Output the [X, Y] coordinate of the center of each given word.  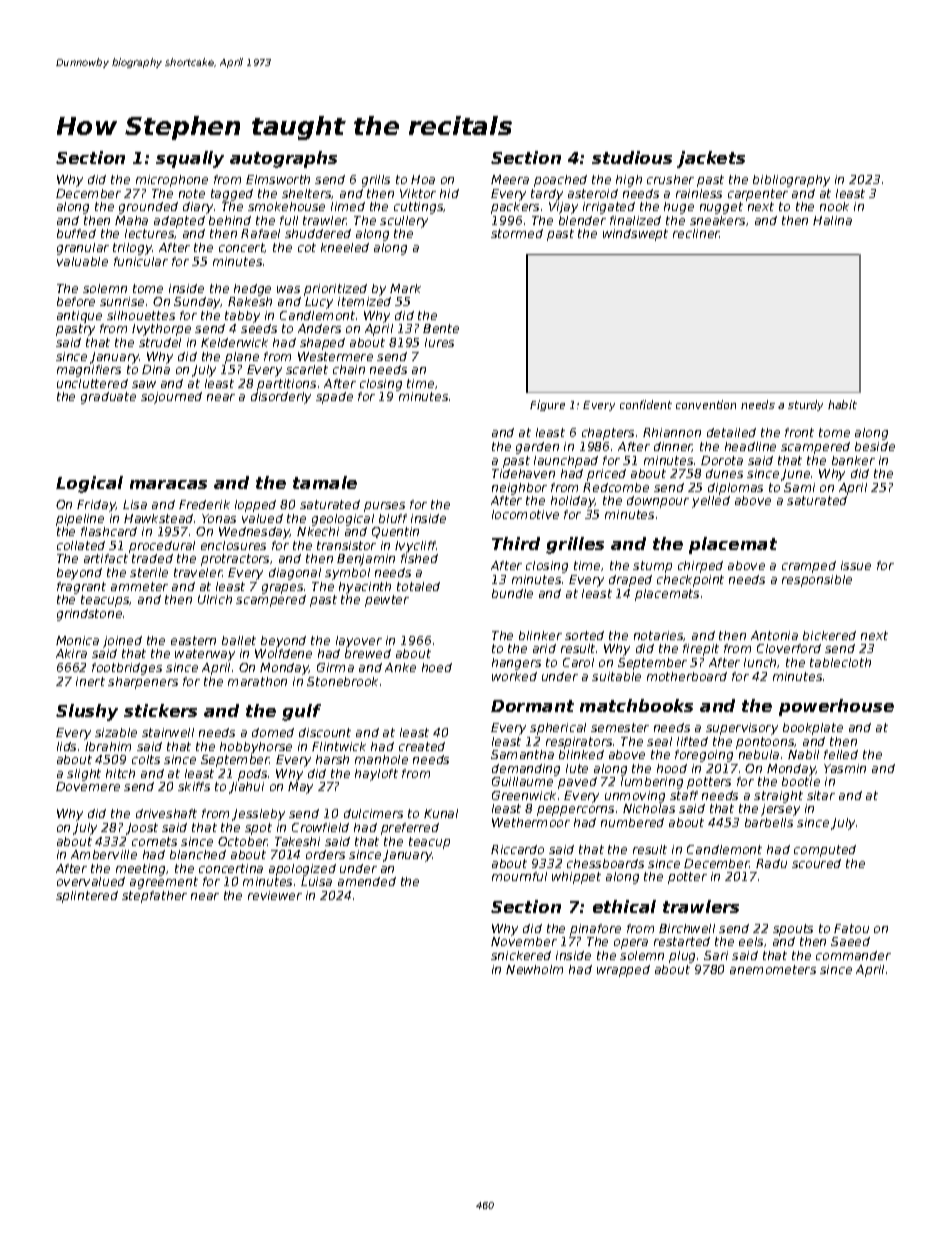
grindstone [89, 615]
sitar [821, 795]
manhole [381, 759]
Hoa [423, 179]
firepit [701, 650]
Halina [832, 220]
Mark [405, 288]
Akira [71, 653]
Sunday [197, 303]
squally [190, 159]
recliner [696, 233]
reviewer [275, 895]
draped [630, 581]
